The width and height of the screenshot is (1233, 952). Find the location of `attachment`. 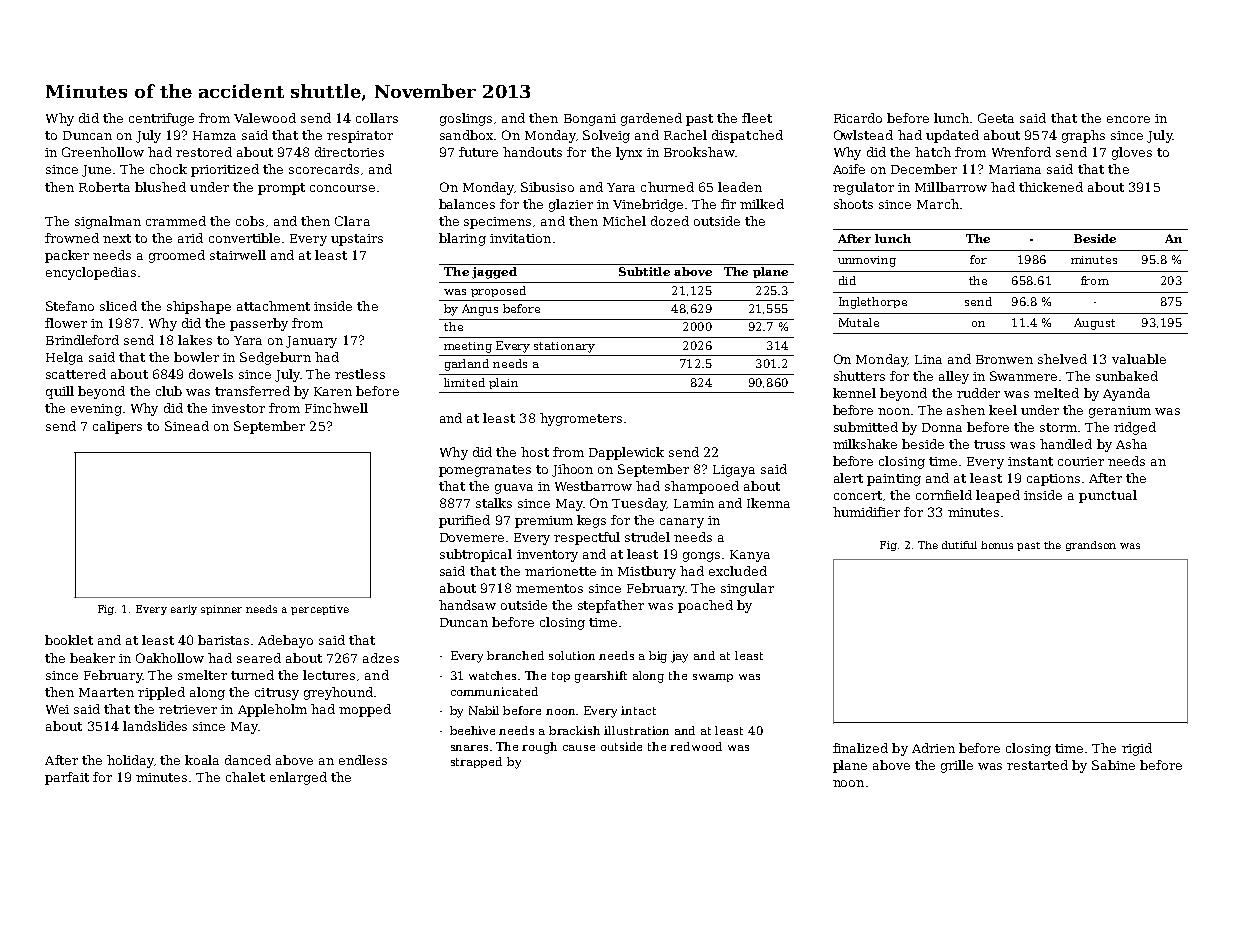

attachment is located at coordinates (273, 306).
